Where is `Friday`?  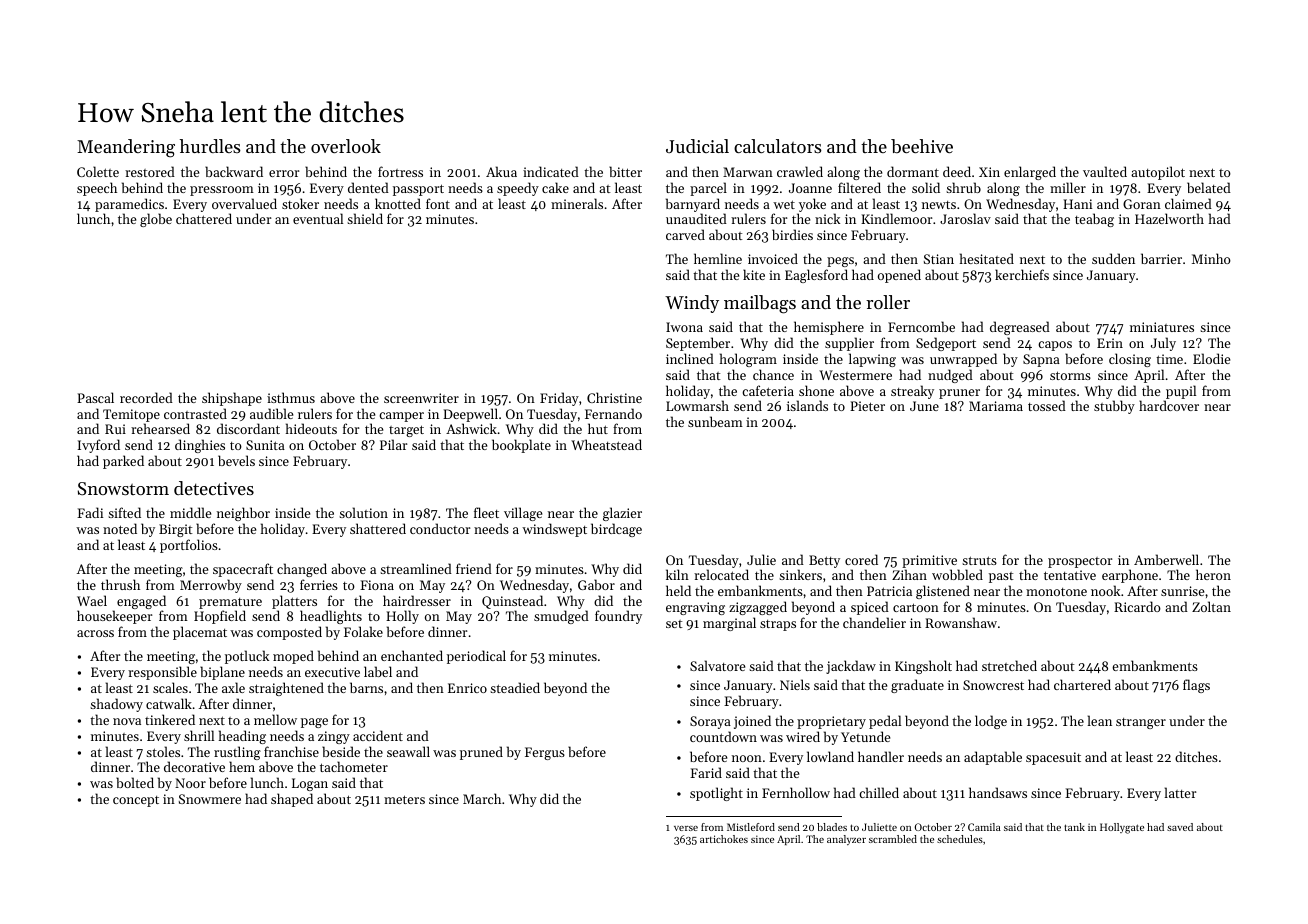 Friday is located at coordinates (559, 399).
